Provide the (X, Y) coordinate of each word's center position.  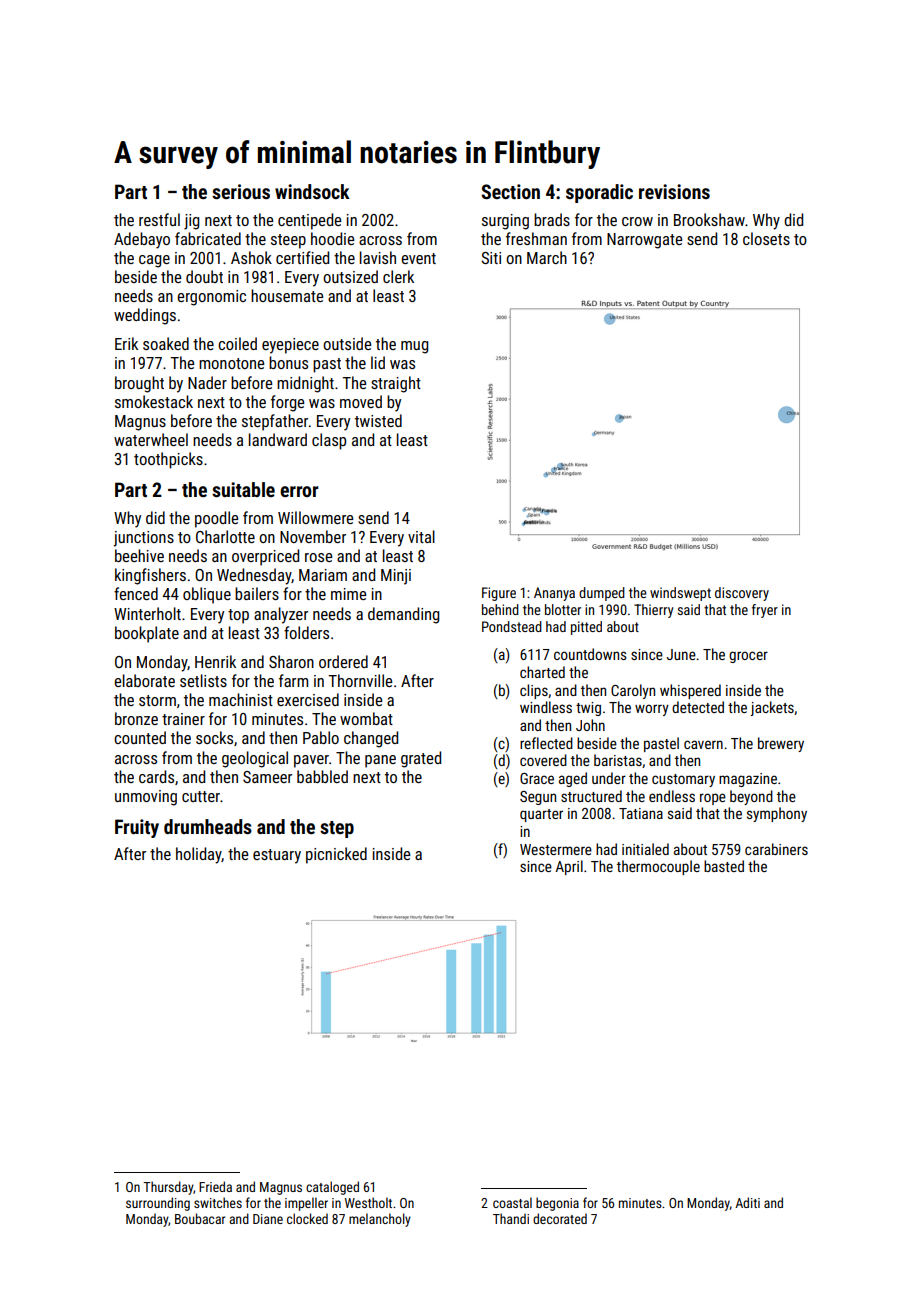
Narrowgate (644, 241)
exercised (308, 699)
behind (500, 609)
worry (652, 710)
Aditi (747, 1202)
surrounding (158, 1204)
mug (414, 347)
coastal (512, 1202)
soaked (166, 343)
